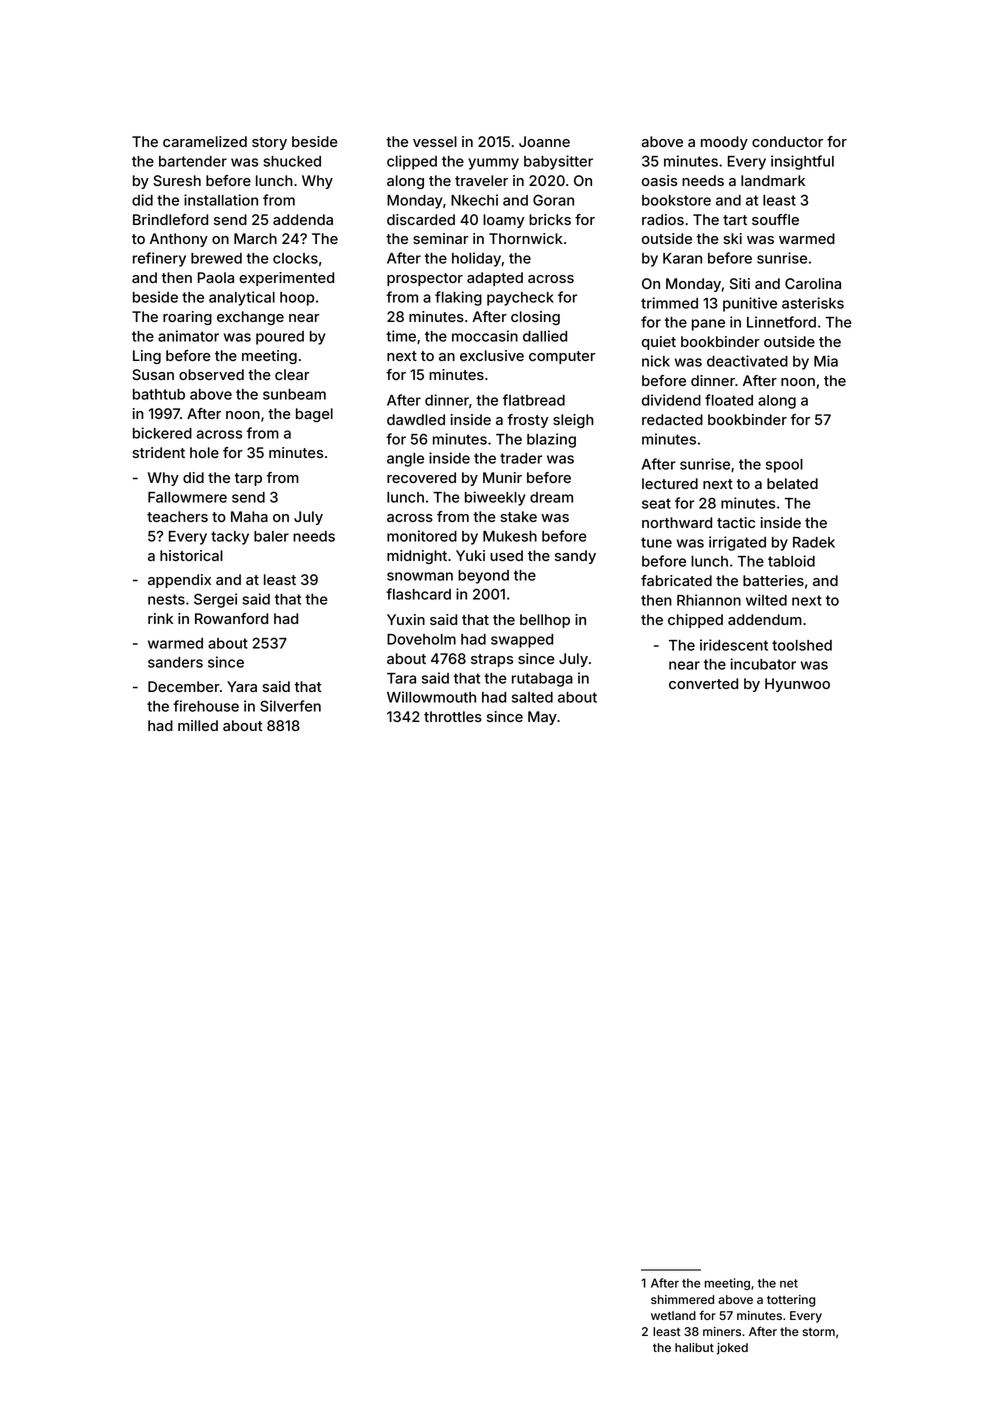 Image resolution: width=984 pixels, height=1425 pixels. What do you see at coordinates (735, 220) in the image?
I see `tart` at bounding box center [735, 220].
